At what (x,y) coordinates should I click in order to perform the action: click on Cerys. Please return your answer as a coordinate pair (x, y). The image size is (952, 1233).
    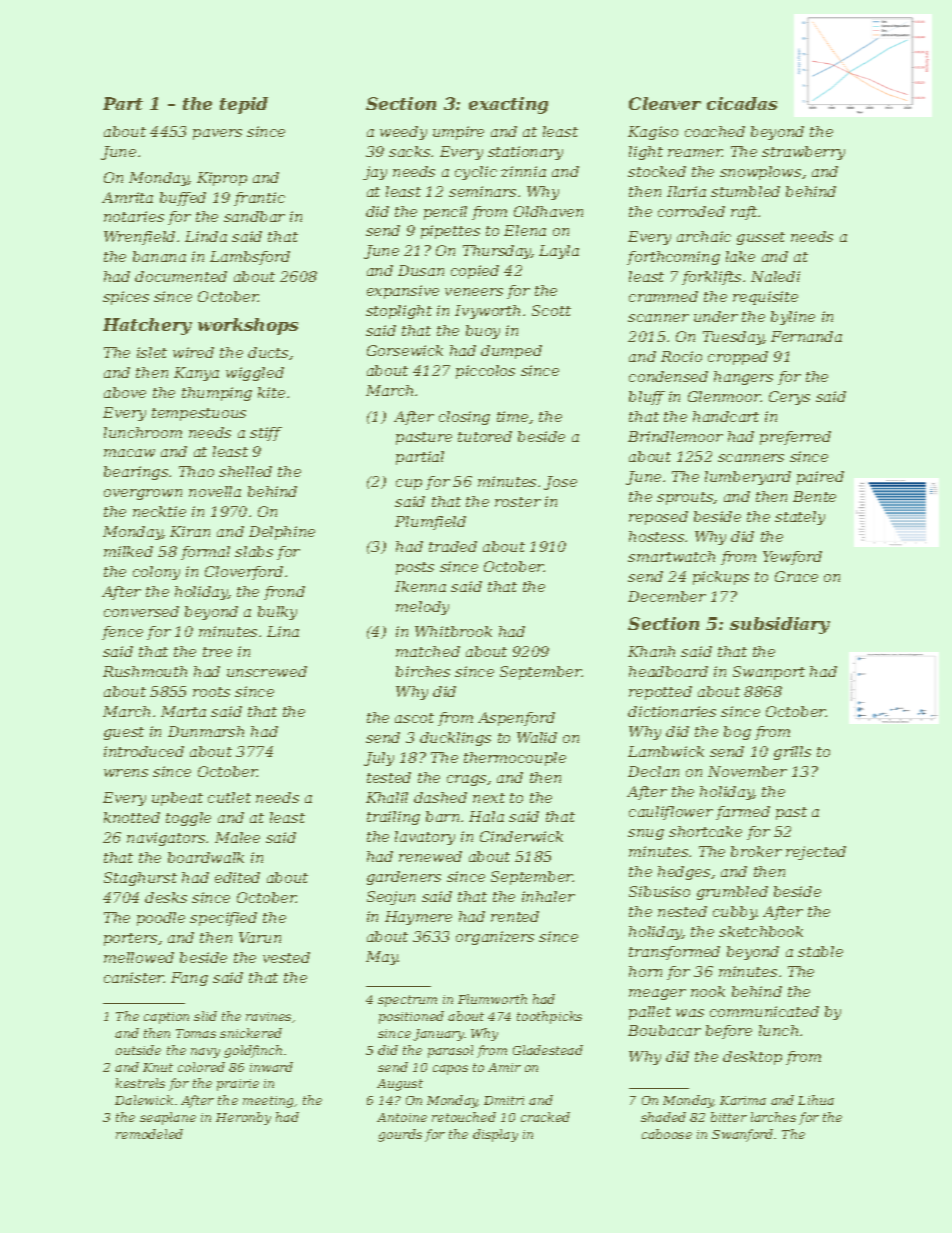
    Looking at the image, I should click on (789, 398).
